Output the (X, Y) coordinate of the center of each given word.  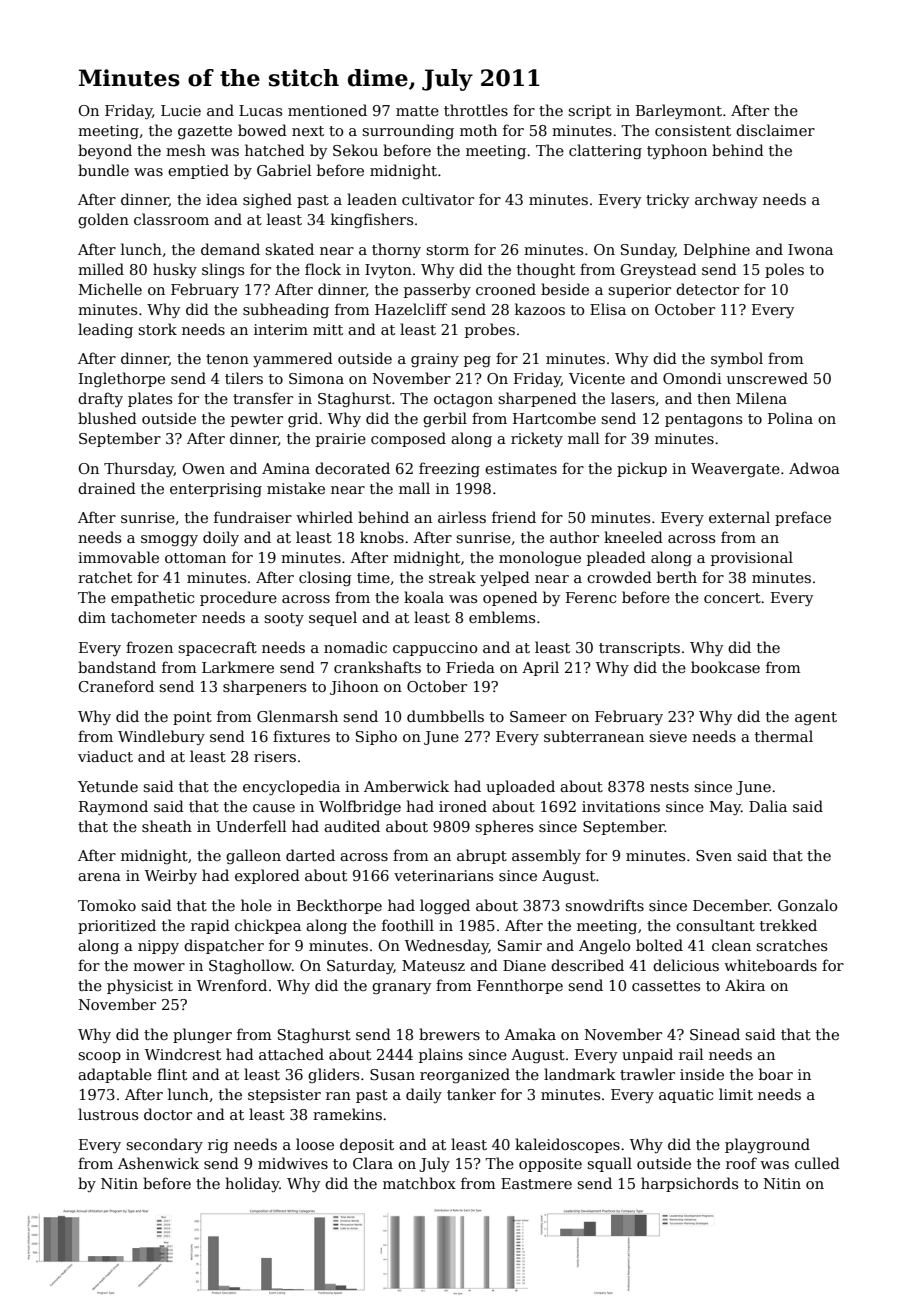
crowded (619, 577)
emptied (198, 171)
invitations (621, 806)
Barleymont (679, 111)
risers (275, 756)
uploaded (520, 787)
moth (478, 130)
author (574, 537)
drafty (100, 400)
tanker (471, 1094)
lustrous (108, 1114)
